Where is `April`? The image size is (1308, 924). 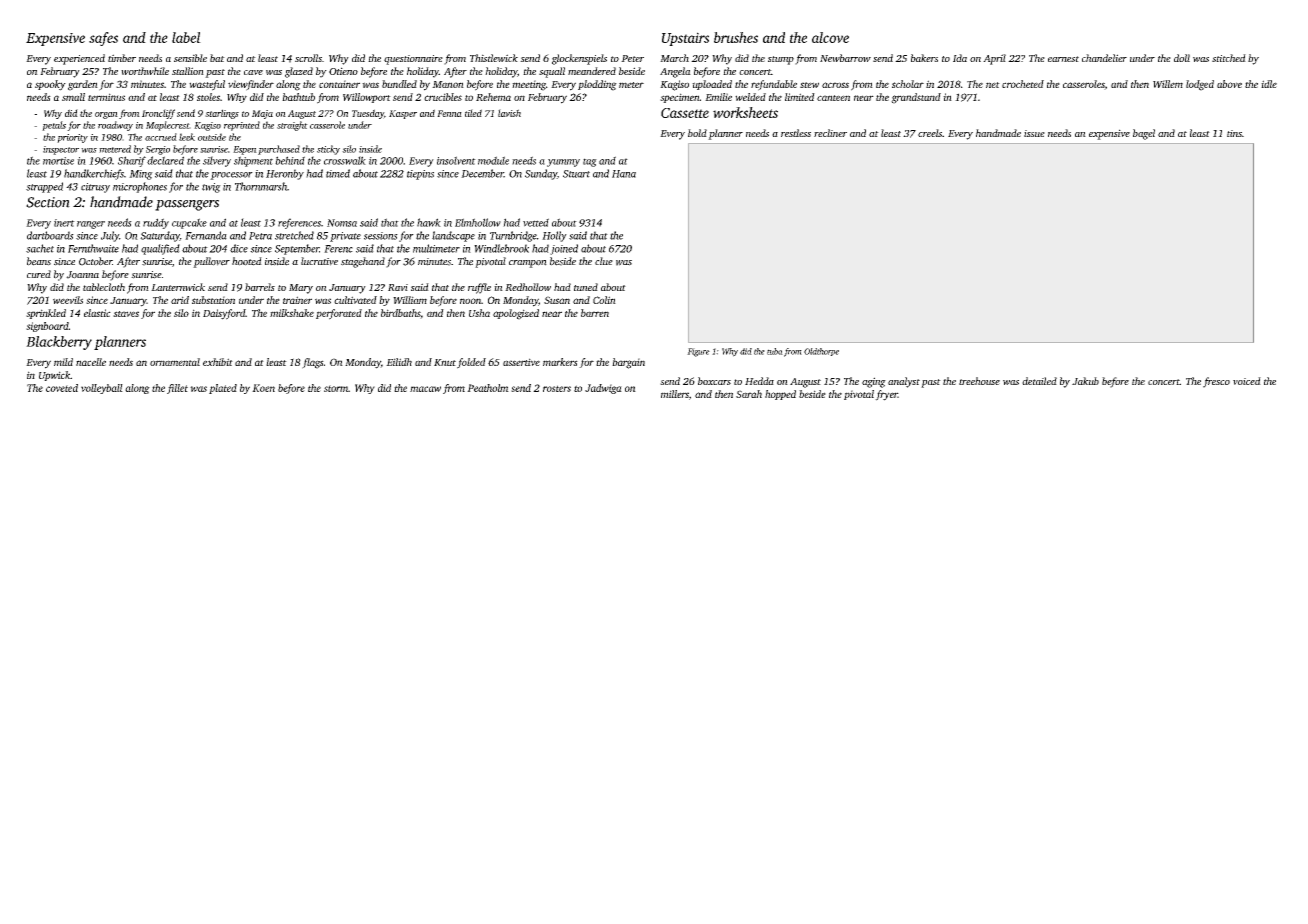 April is located at coordinates (994, 59).
